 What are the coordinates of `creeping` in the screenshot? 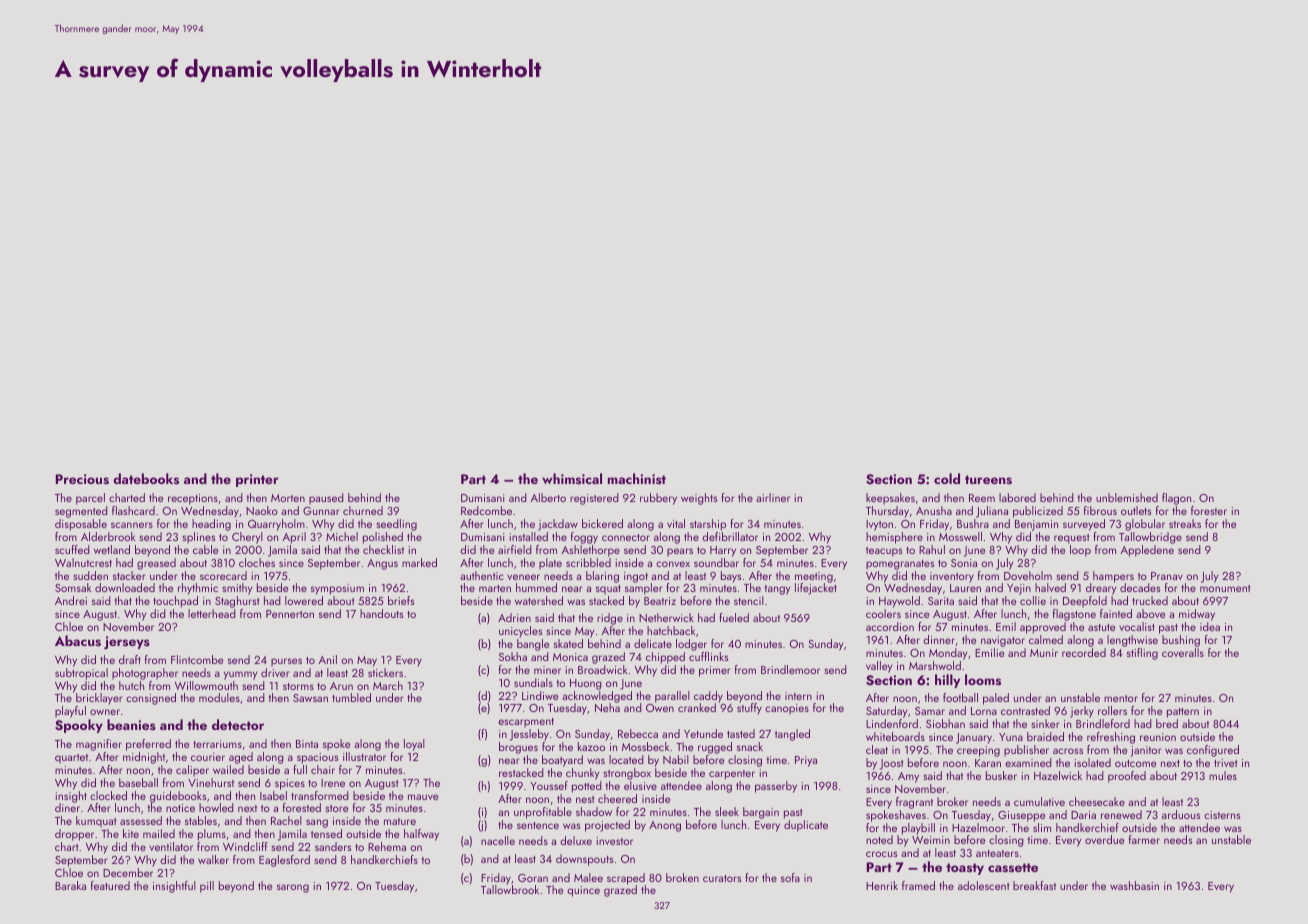 It's located at (978, 751).
